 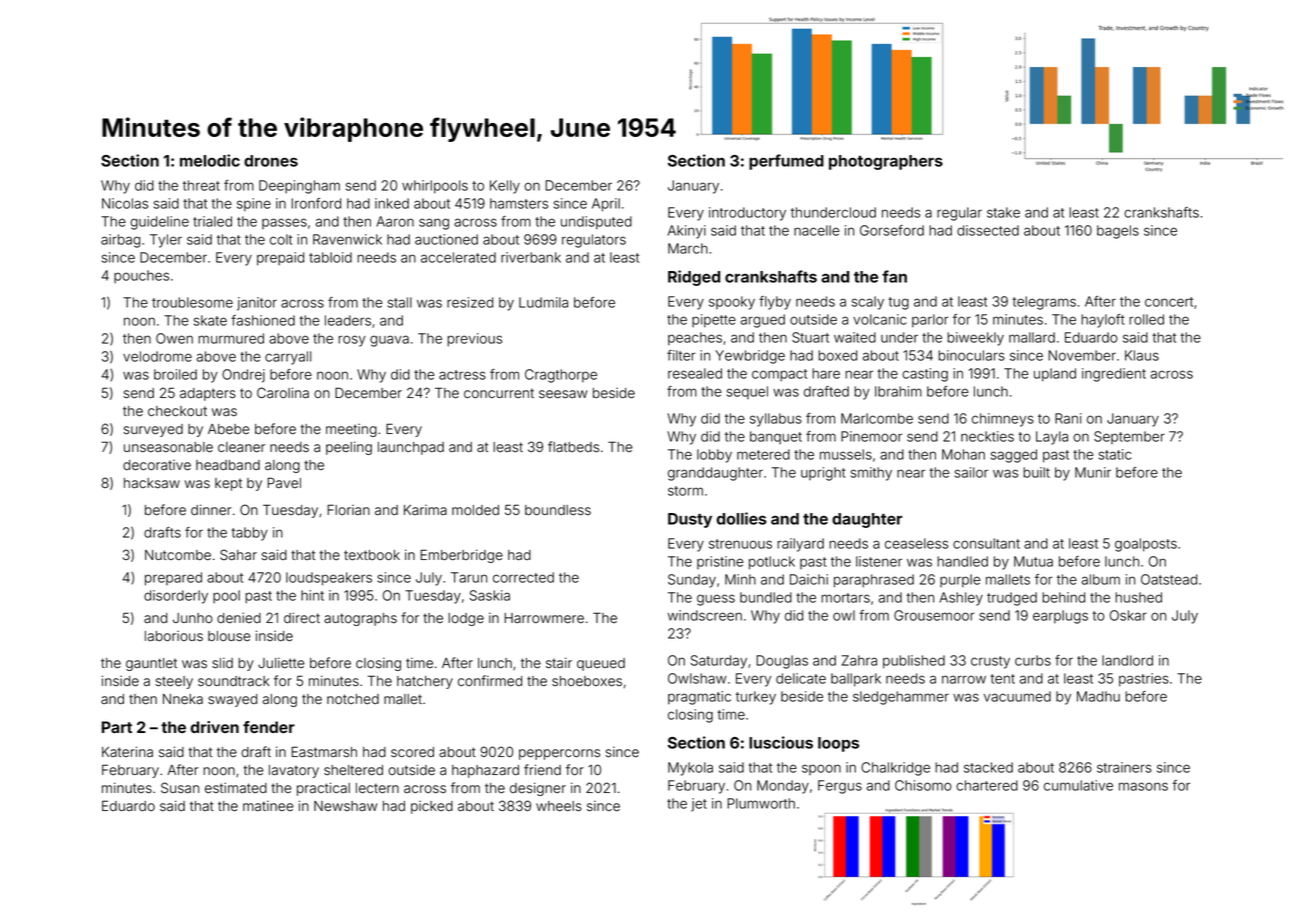 I want to click on photographers, so click(x=886, y=162).
